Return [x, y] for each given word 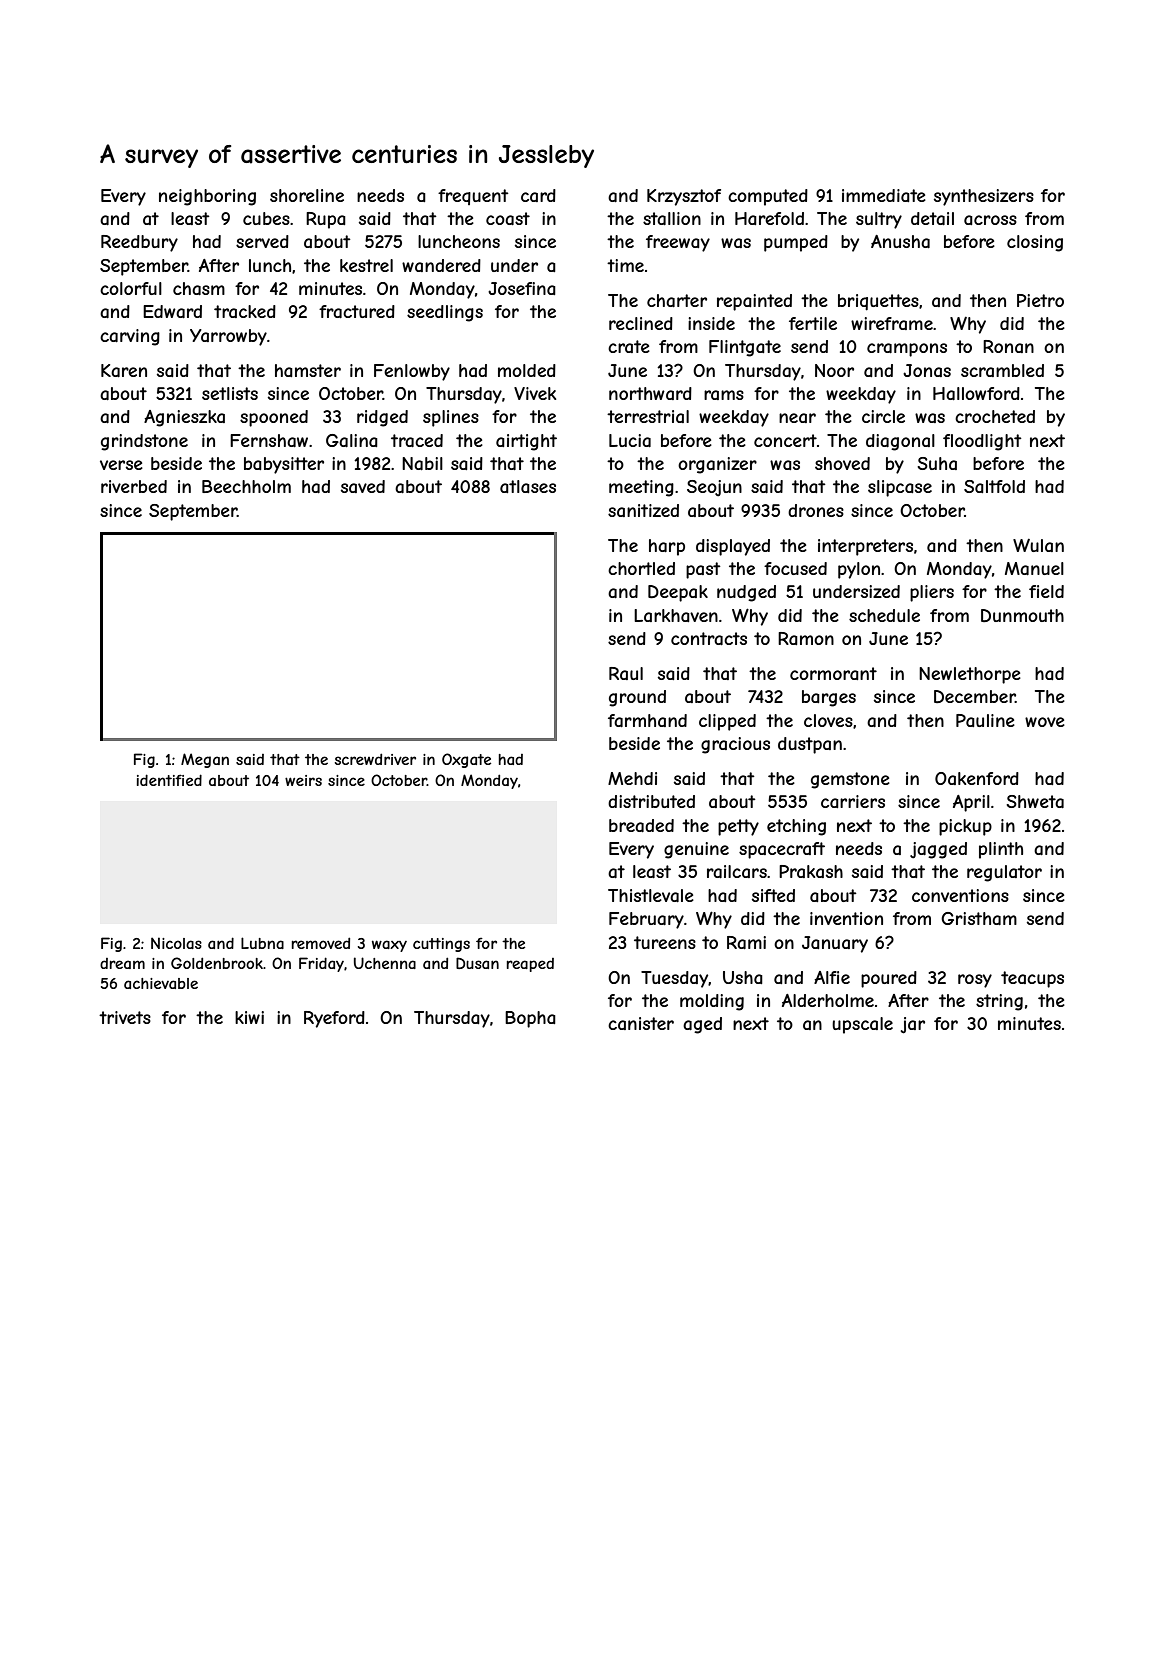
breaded [641, 825]
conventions [960, 895]
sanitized [643, 510]
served [262, 241]
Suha [937, 463]
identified [169, 780]
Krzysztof [684, 197]
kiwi [249, 1017]
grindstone [144, 442]
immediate [884, 195]
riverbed [134, 486]
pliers [932, 593]
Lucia [630, 440]
